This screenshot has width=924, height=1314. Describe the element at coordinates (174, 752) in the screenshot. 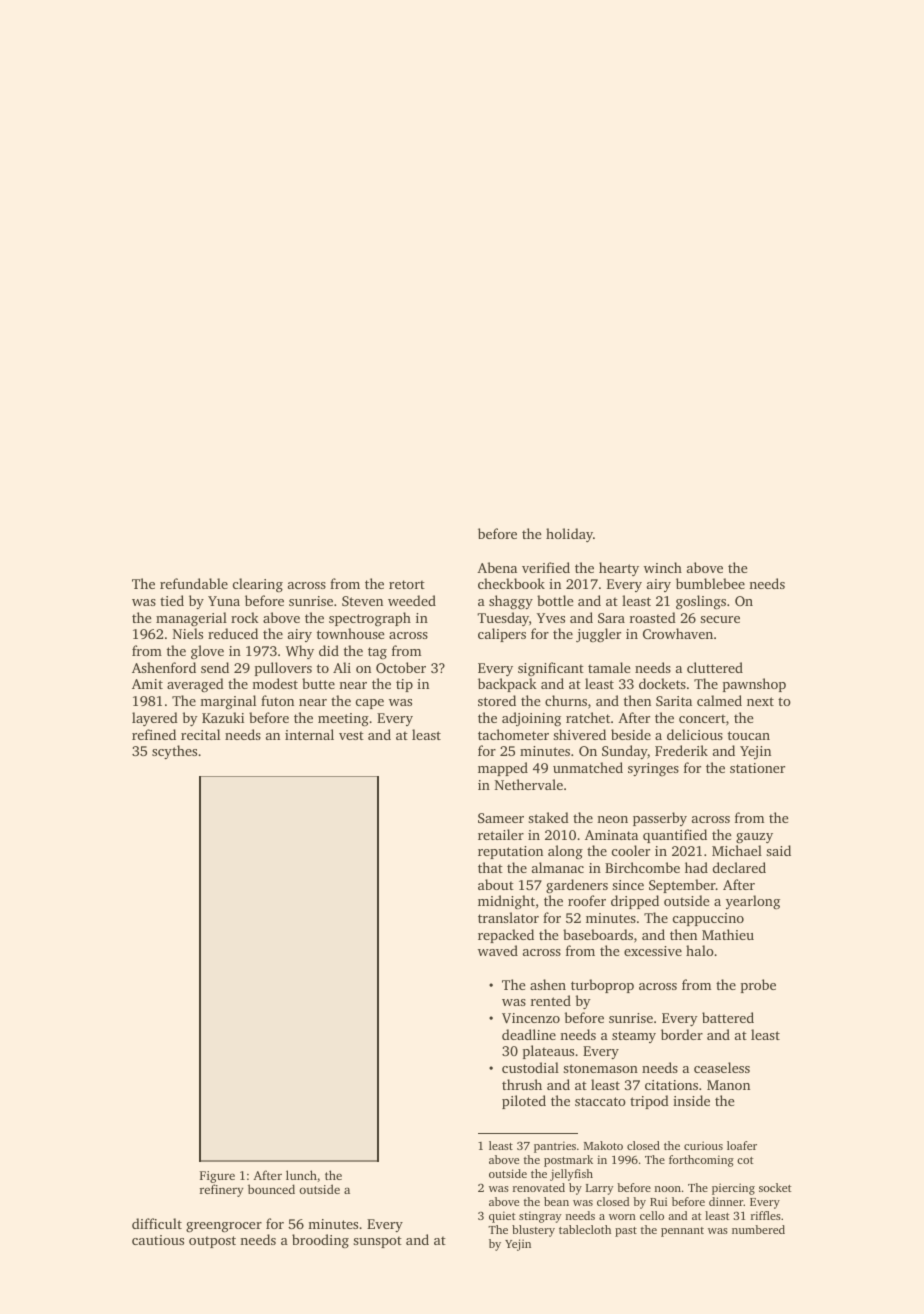

I see `scythes` at that location.
